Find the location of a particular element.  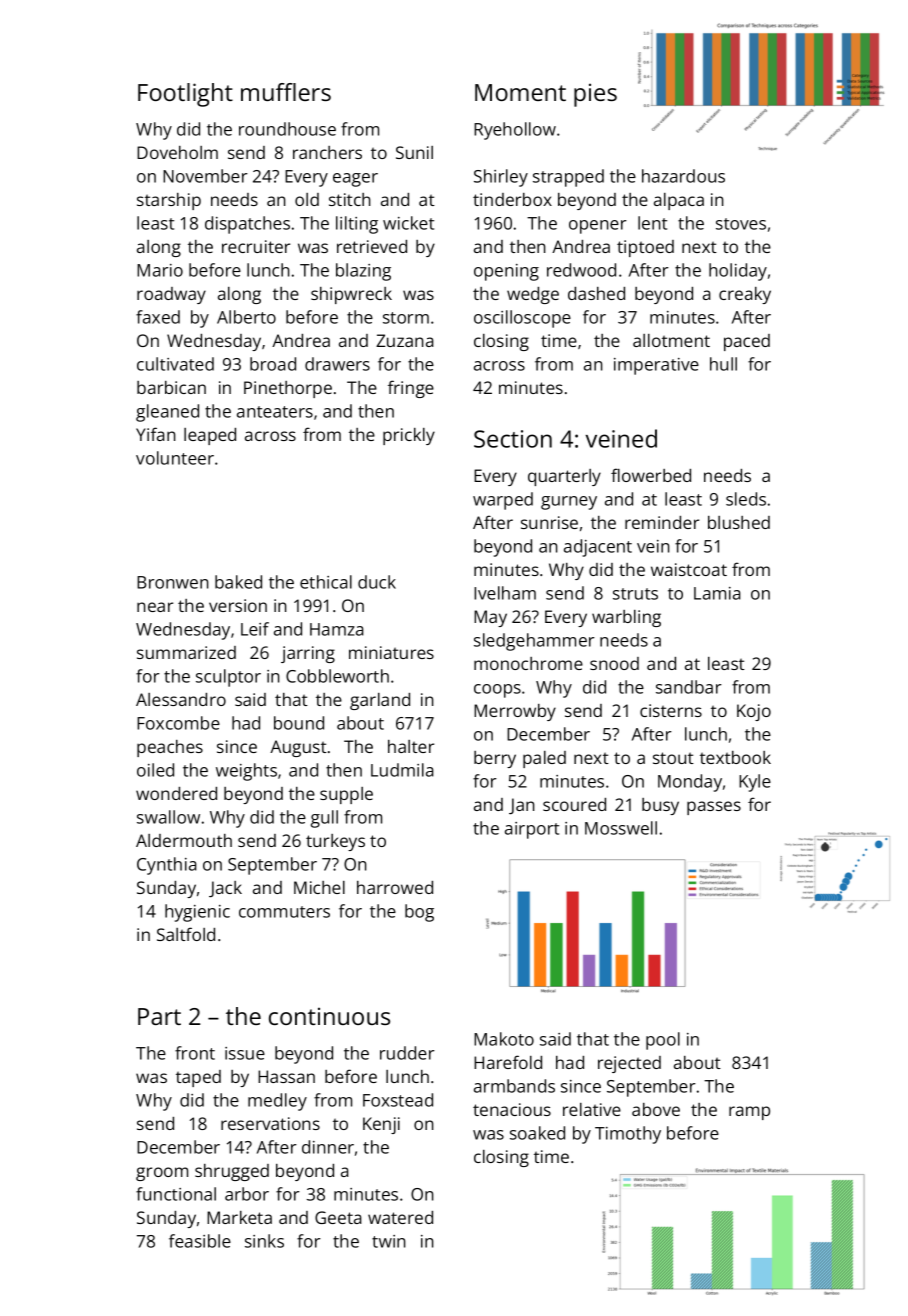

pool is located at coordinates (663, 1041).
